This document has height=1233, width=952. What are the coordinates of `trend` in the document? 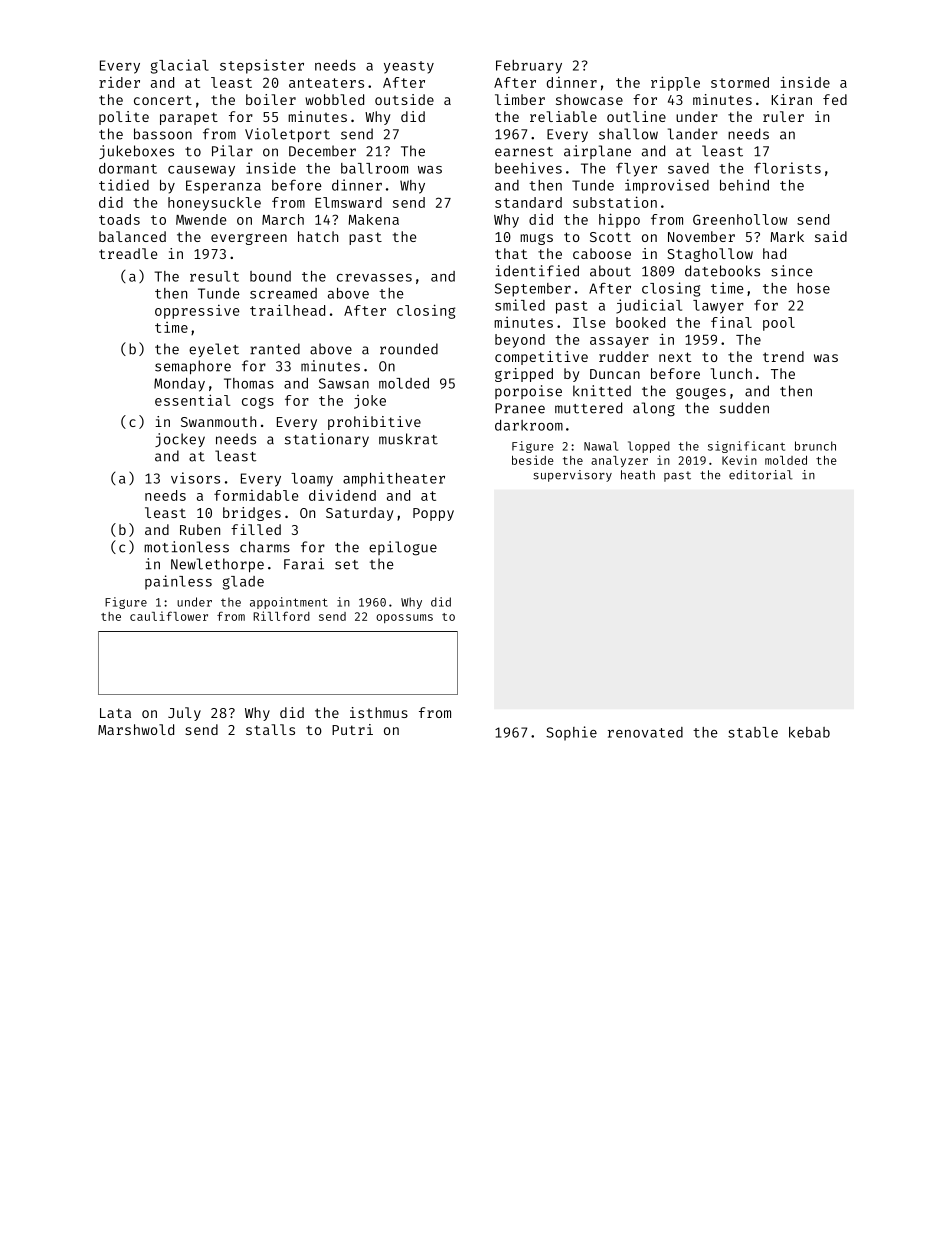 It's located at (783, 356).
